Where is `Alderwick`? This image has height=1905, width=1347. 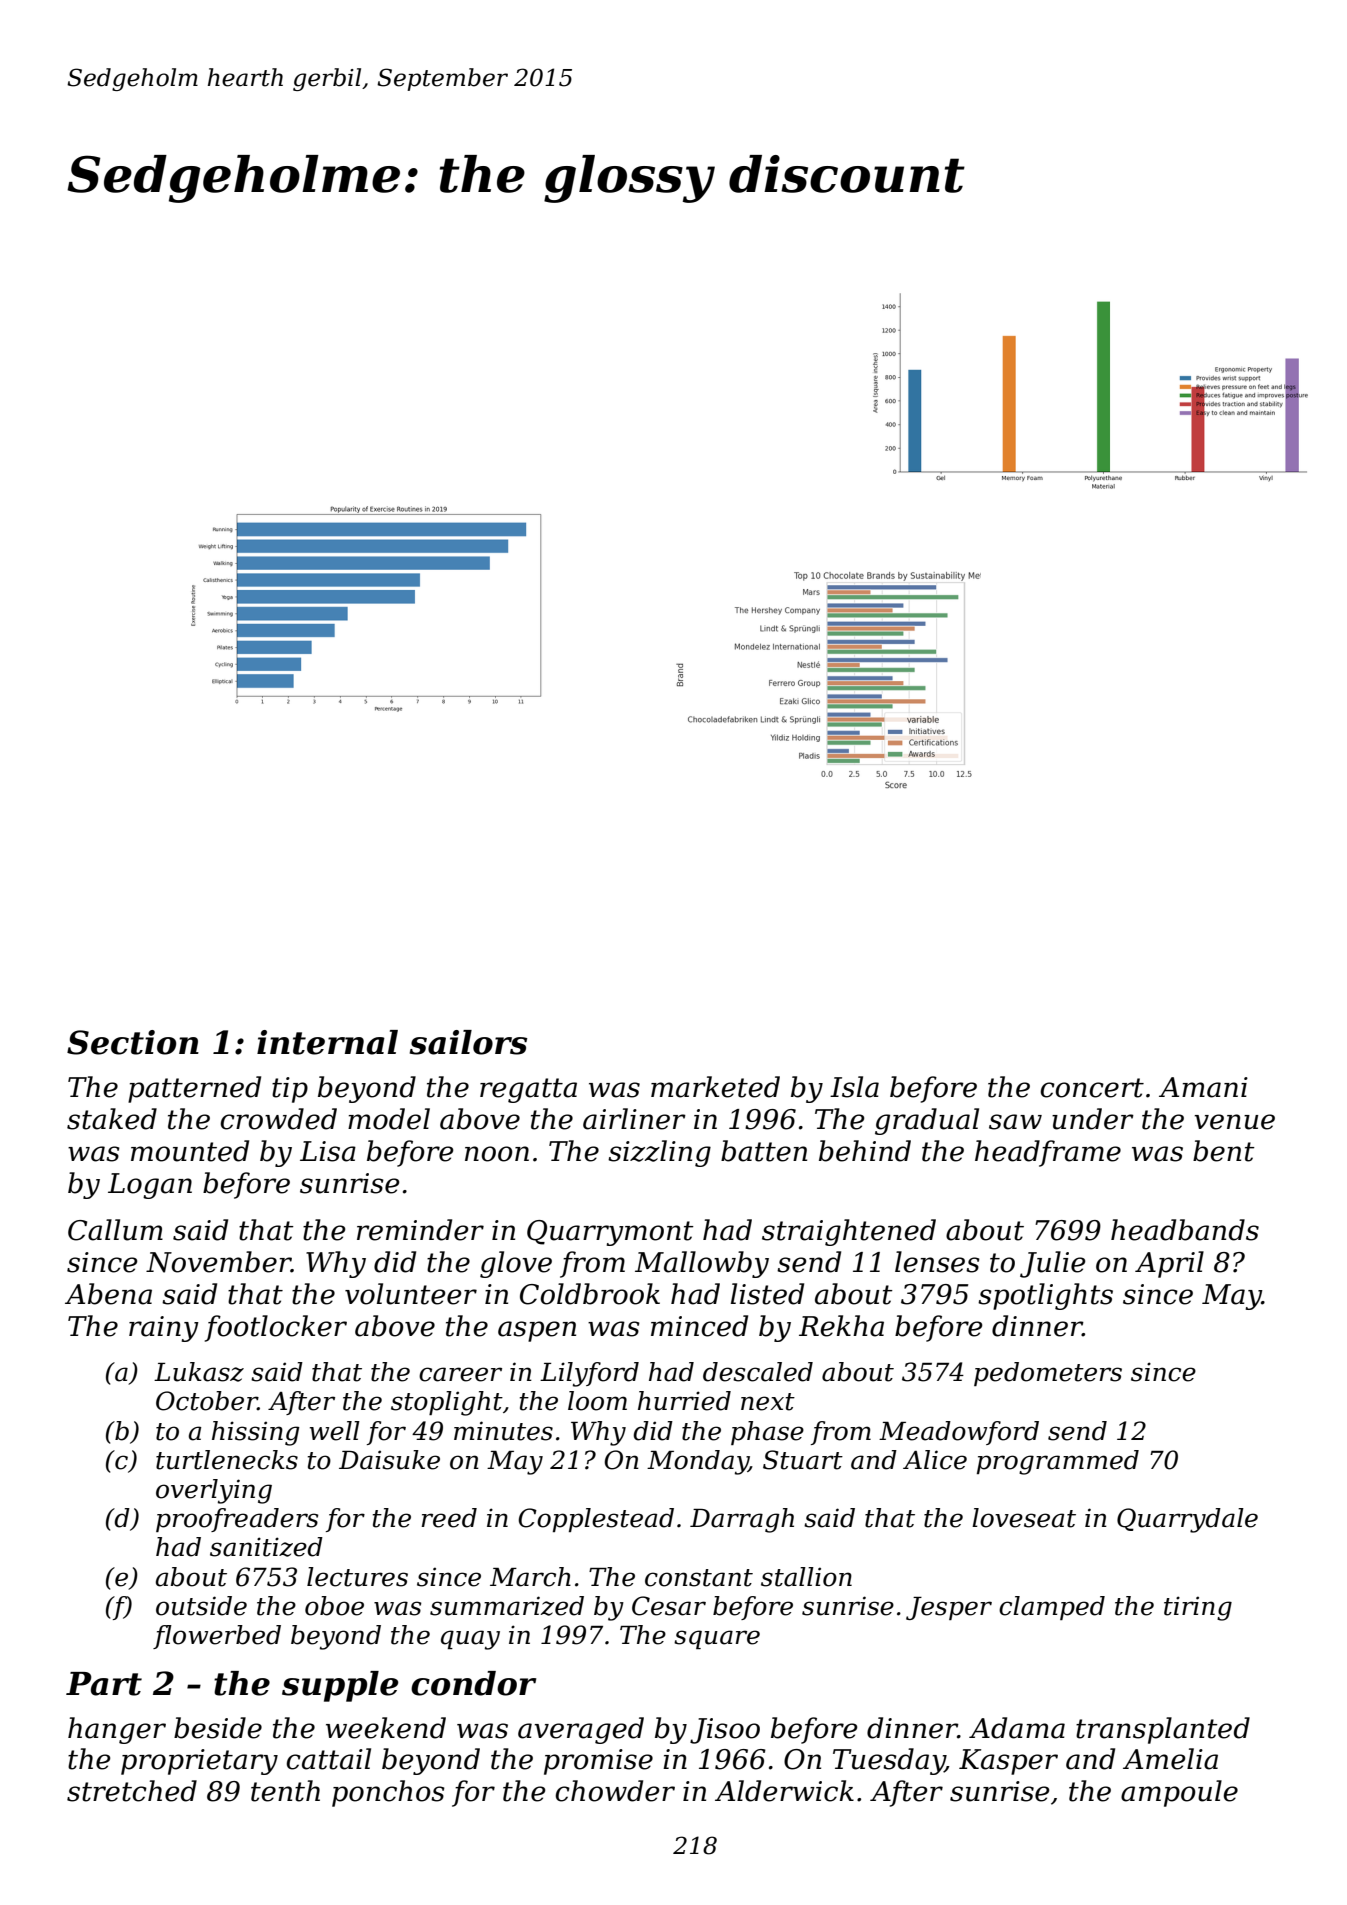
Alderwick is located at coordinates (784, 1791).
